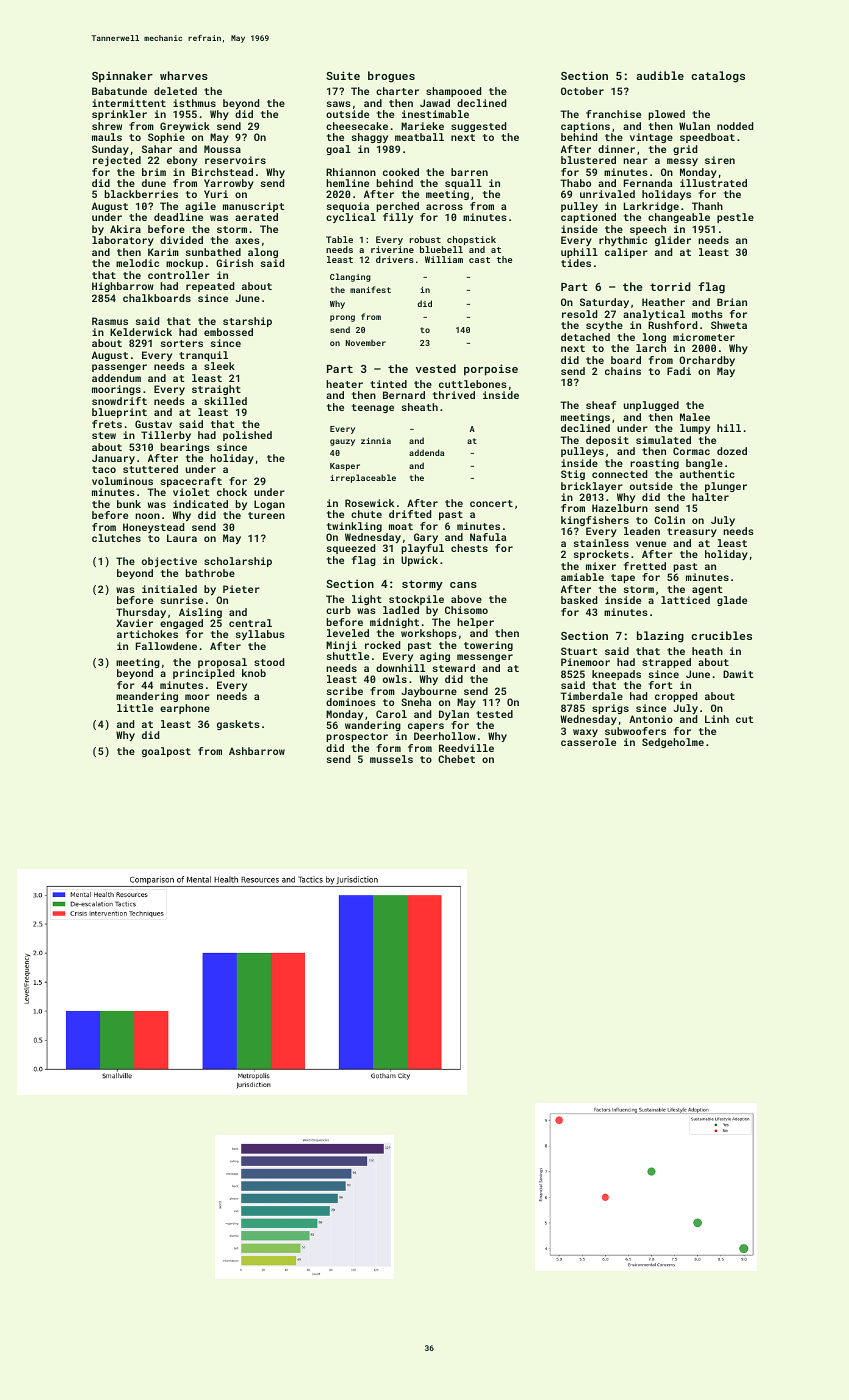 The height and width of the screenshot is (1400, 849). Describe the element at coordinates (135, 708) in the screenshot. I see `little` at that location.
